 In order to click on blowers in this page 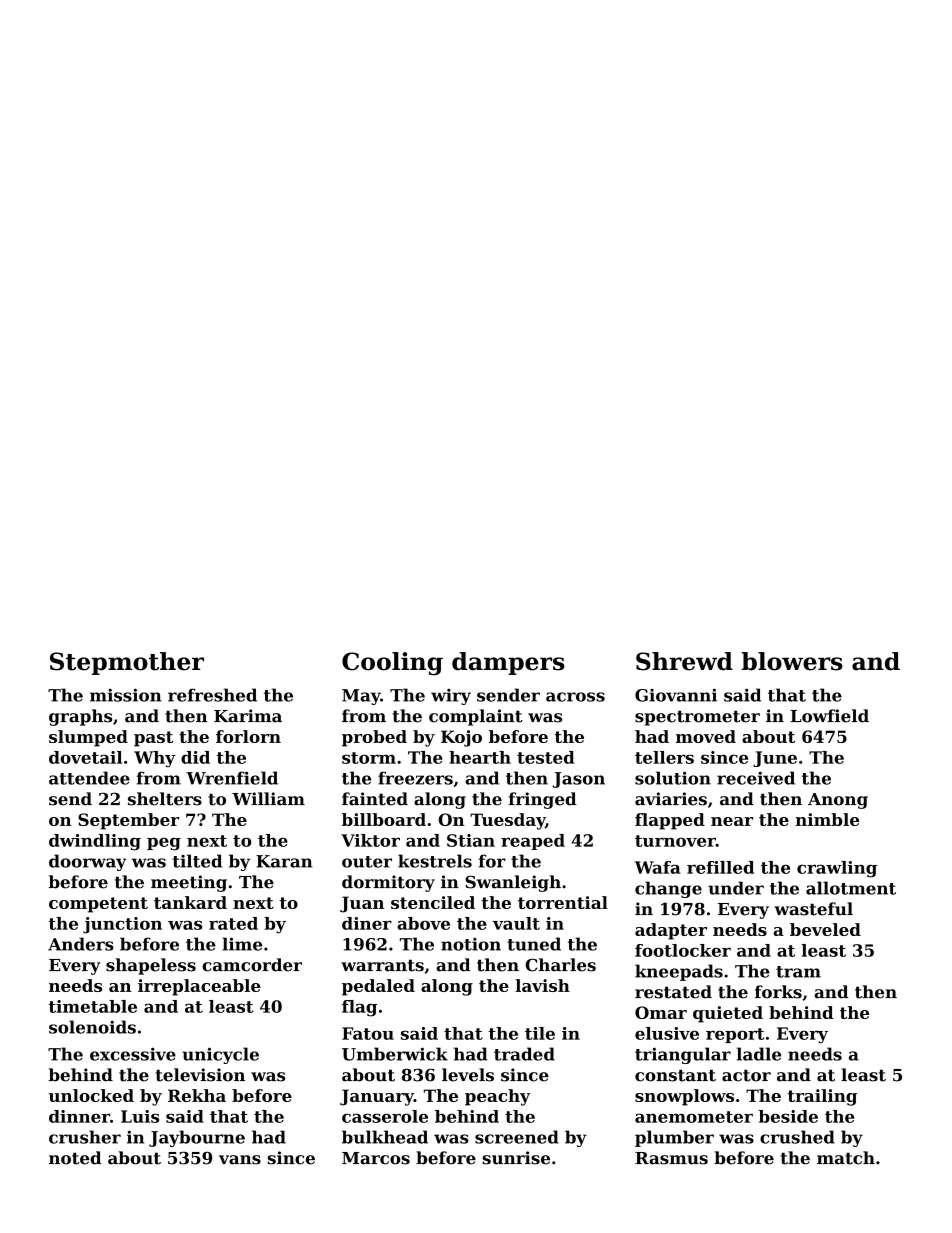, I will do `click(792, 661)`.
